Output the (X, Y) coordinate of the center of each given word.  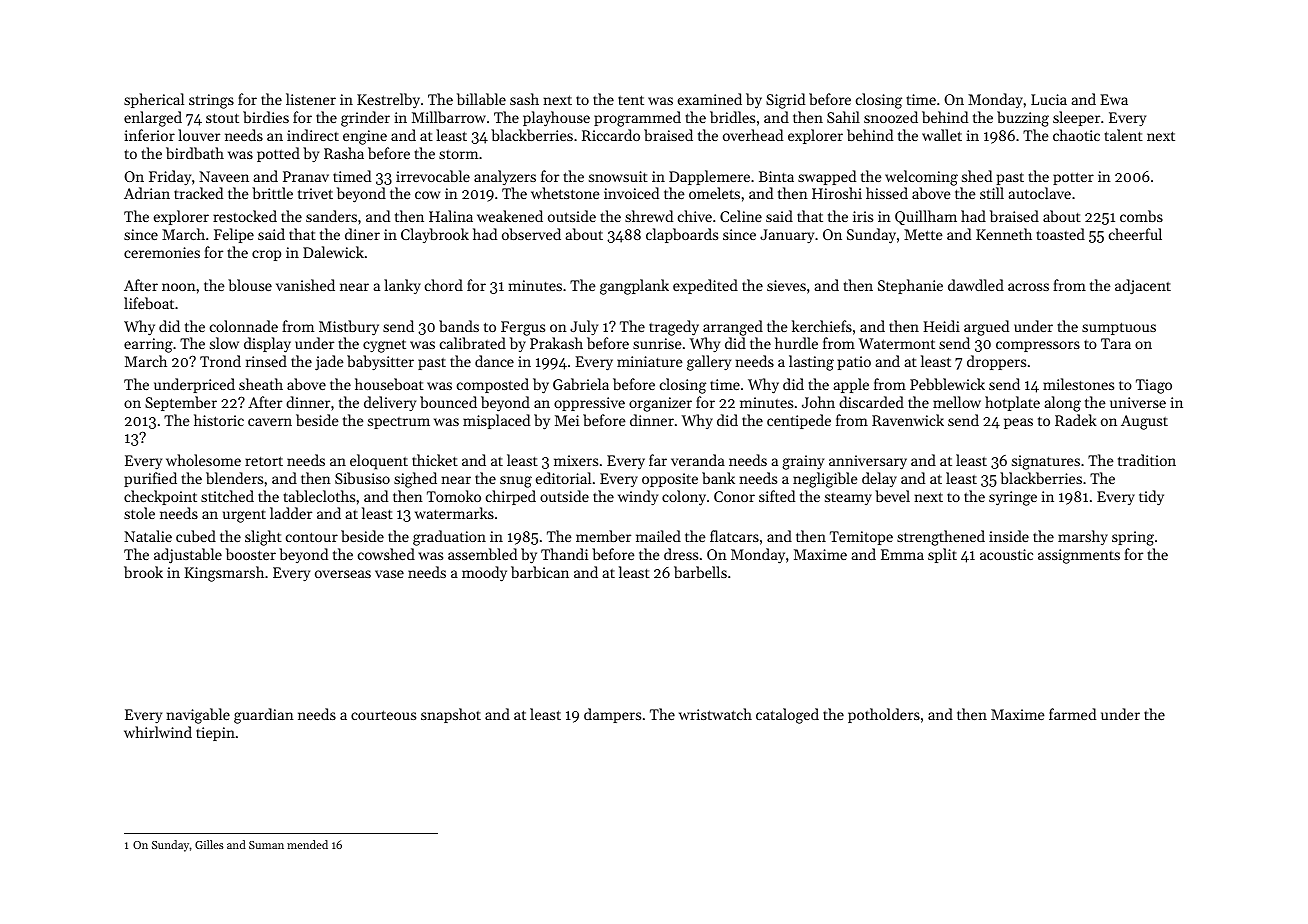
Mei (567, 420)
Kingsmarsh (224, 574)
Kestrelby (388, 101)
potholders (884, 715)
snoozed (891, 117)
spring (1133, 538)
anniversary (868, 462)
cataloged (787, 716)
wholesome (203, 460)
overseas (343, 574)
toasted (1061, 234)
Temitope (861, 538)
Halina (451, 216)
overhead (753, 135)
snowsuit (618, 176)
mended (307, 844)
